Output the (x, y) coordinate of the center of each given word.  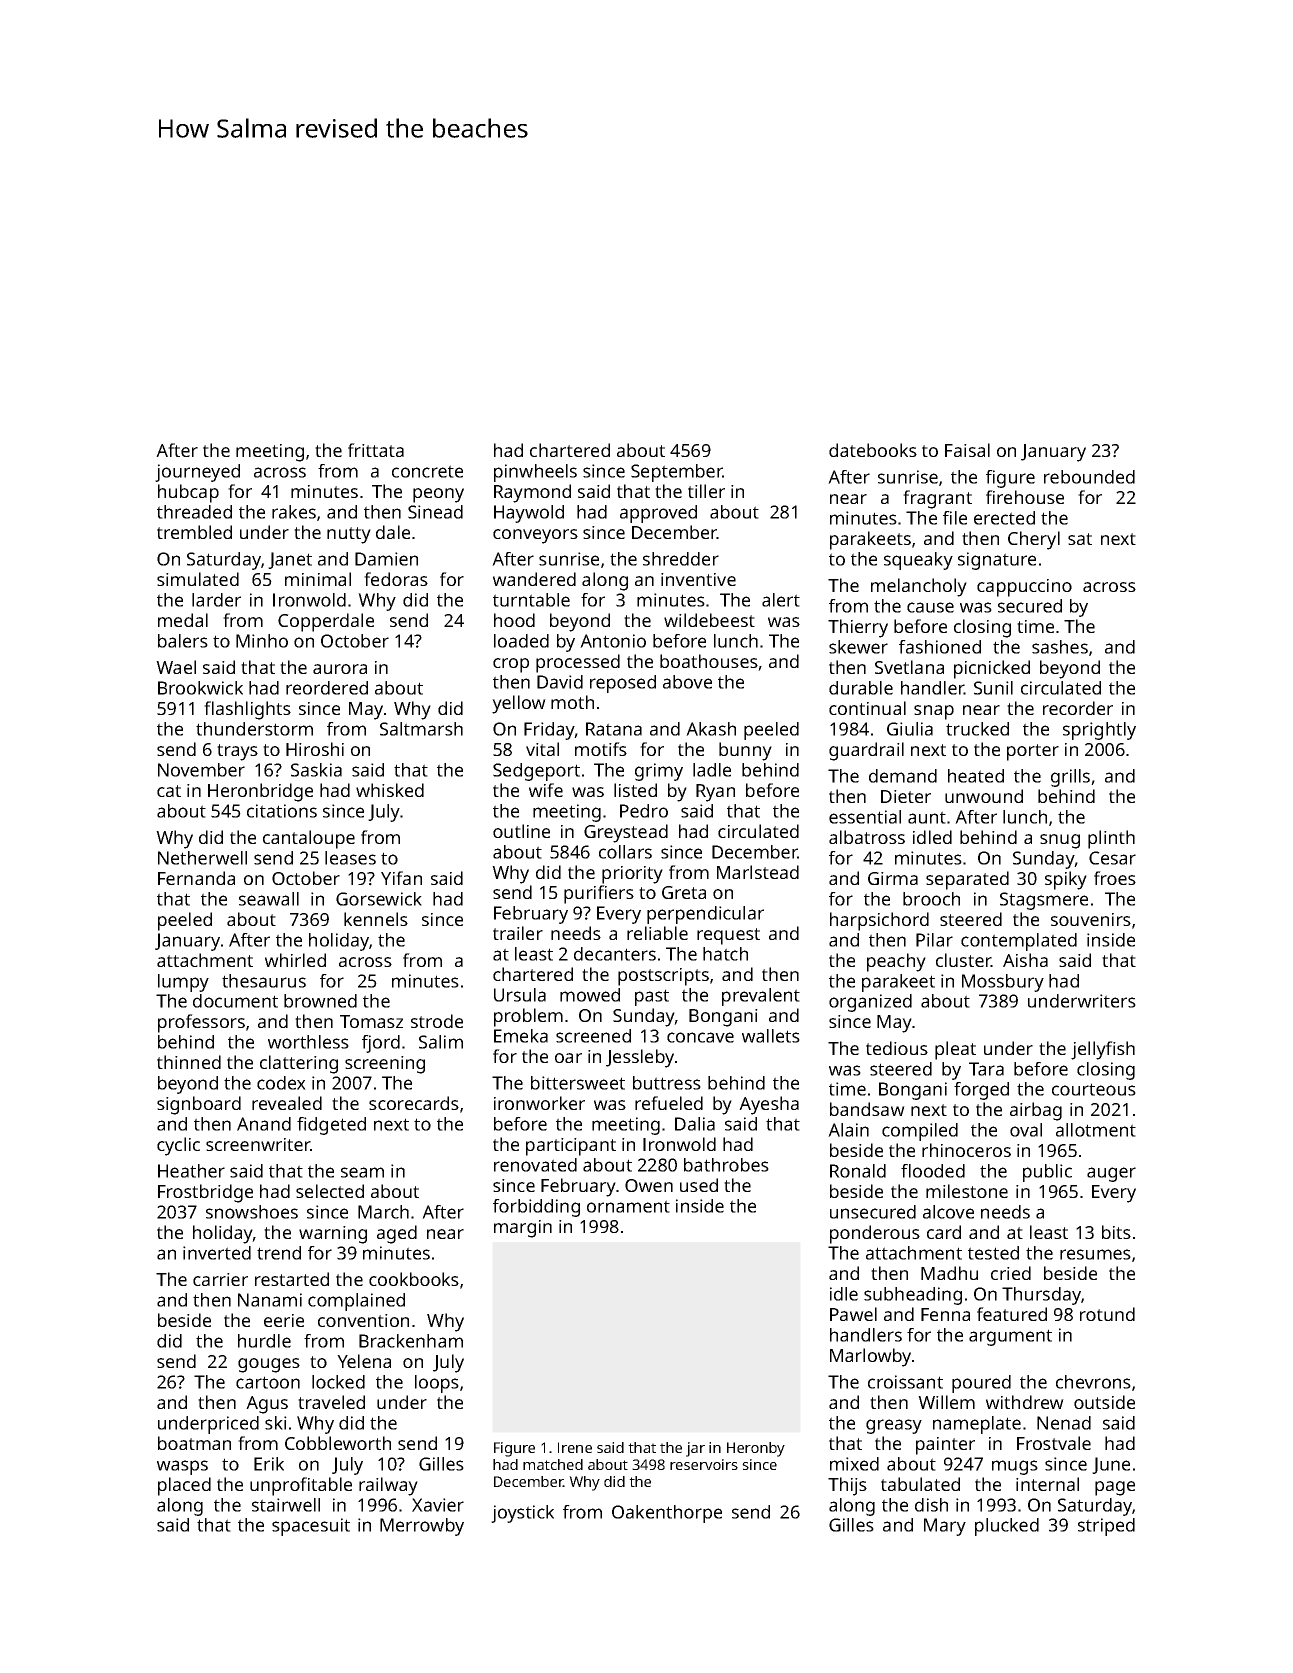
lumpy (183, 983)
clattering (299, 1064)
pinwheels (535, 473)
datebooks (873, 450)
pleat (955, 1050)
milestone (967, 1191)
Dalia (695, 1124)
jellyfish (1103, 1050)
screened (593, 1036)
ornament (628, 1206)
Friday (549, 731)
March (383, 1212)
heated (976, 776)
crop (511, 665)
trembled (194, 532)
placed (184, 1486)
